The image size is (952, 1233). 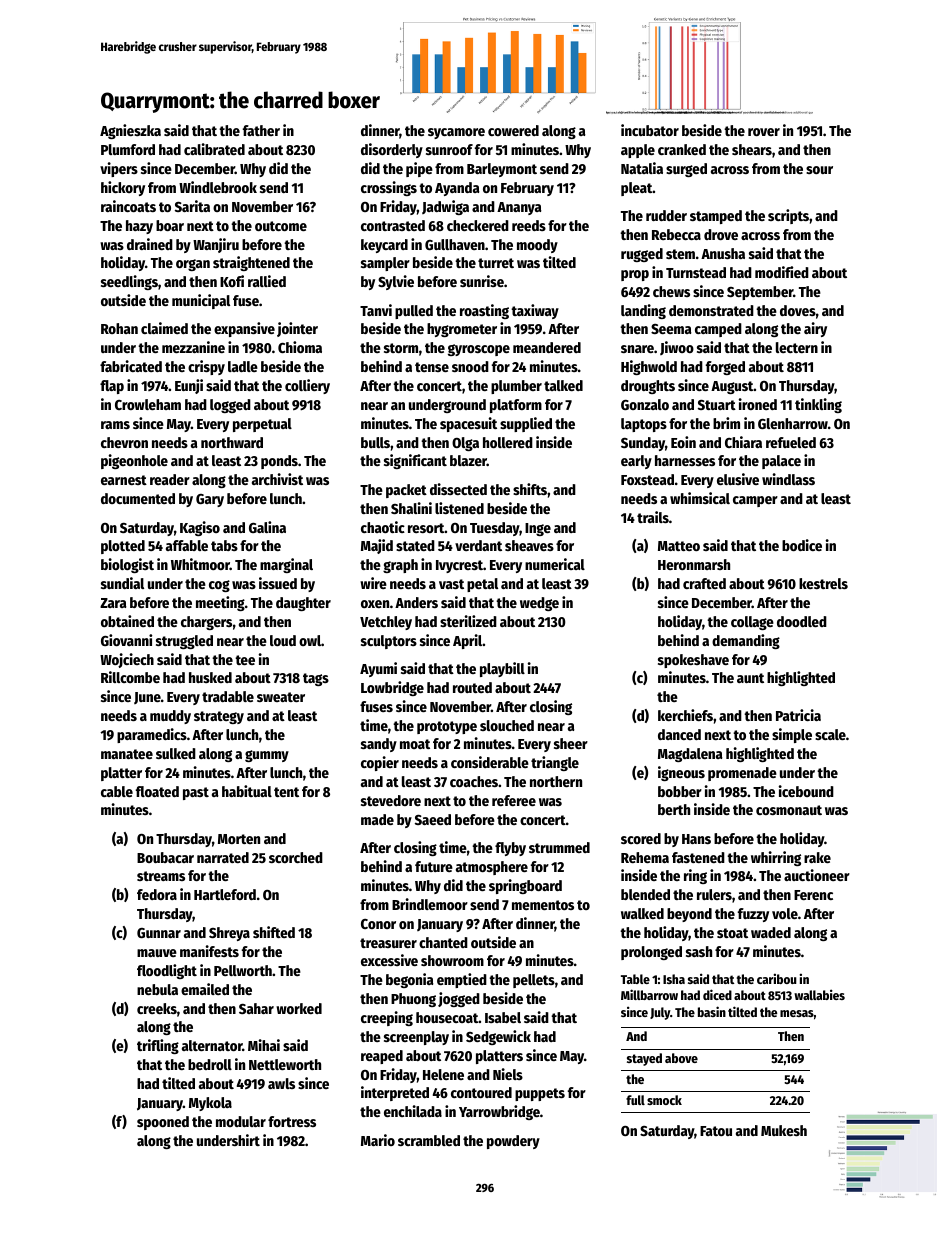 What do you see at coordinates (117, 791) in the screenshot?
I see `cable` at bounding box center [117, 791].
